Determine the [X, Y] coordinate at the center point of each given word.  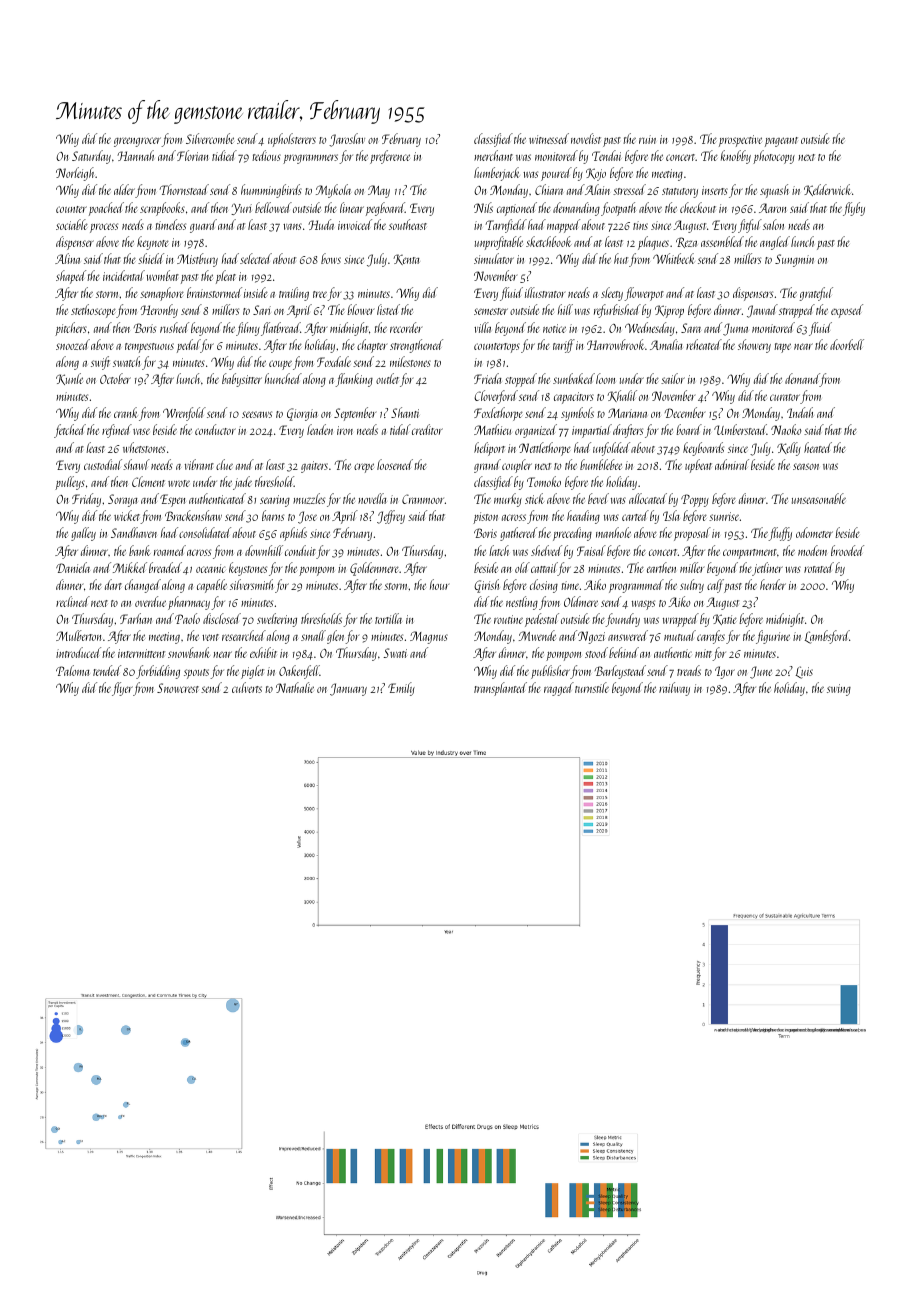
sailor [673, 378]
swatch [126, 361]
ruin [647, 139]
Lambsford [827, 637]
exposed [847, 311]
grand [487, 466]
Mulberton [78, 635]
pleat [226, 277]
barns [273, 515]
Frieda [488, 378]
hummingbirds [271, 191]
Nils [483, 207]
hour [439, 584]
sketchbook [549, 241]
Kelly [789, 449]
